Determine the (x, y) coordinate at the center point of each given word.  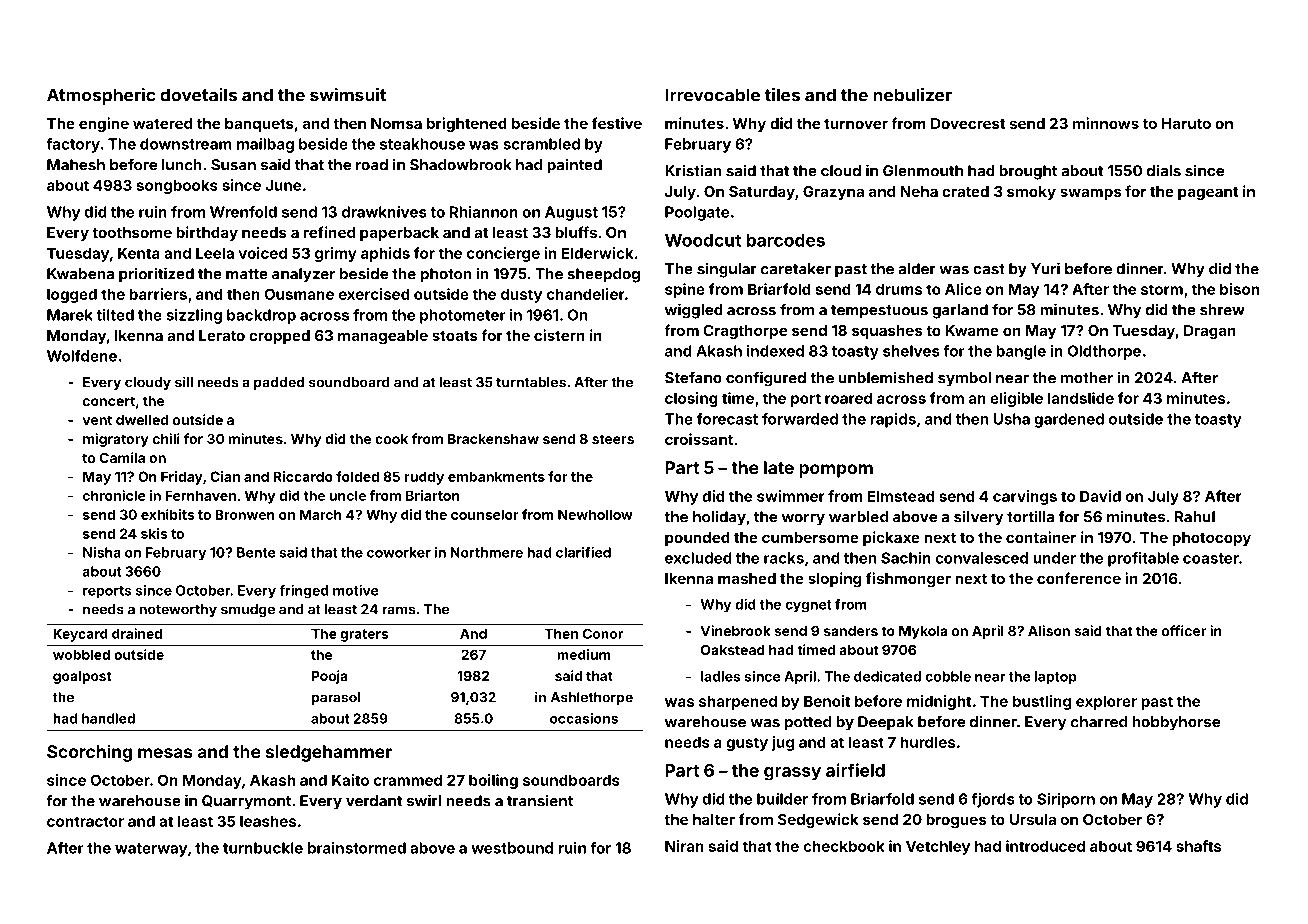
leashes (268, 821)
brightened (467, 125)
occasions (584, 718)
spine (685, 290)
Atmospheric (101, 96)
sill (184, 382)
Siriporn (1066, 800)
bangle (1021, 352)
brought (1028, 172)
